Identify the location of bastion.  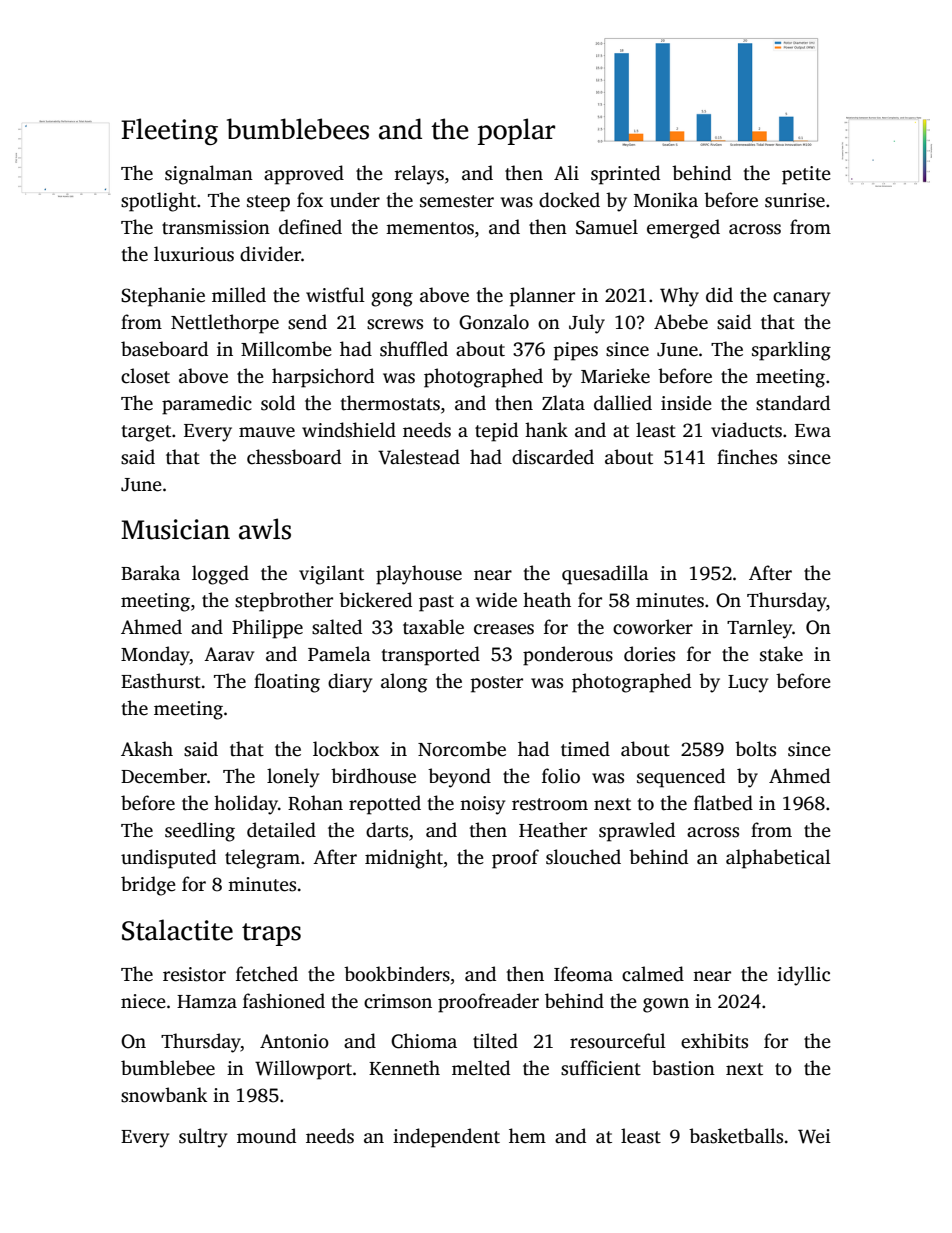
(683, 1068).
